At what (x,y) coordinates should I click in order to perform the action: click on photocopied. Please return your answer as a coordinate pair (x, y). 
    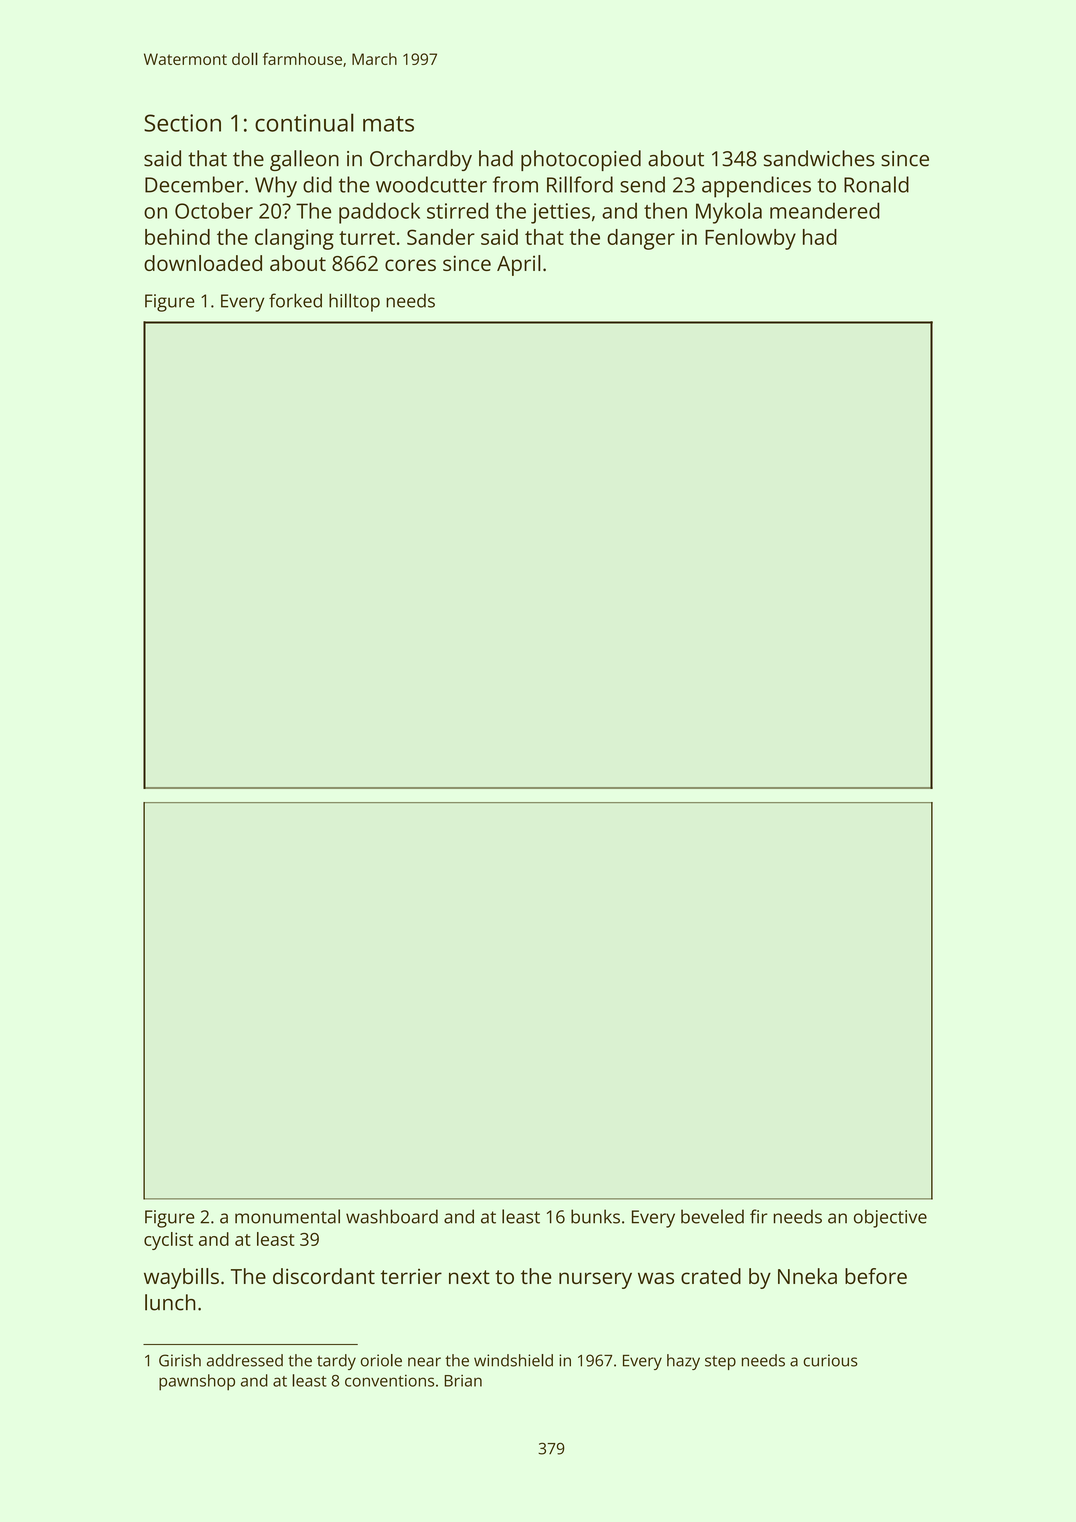
    Looking at the image, I should click on (581, 160).
